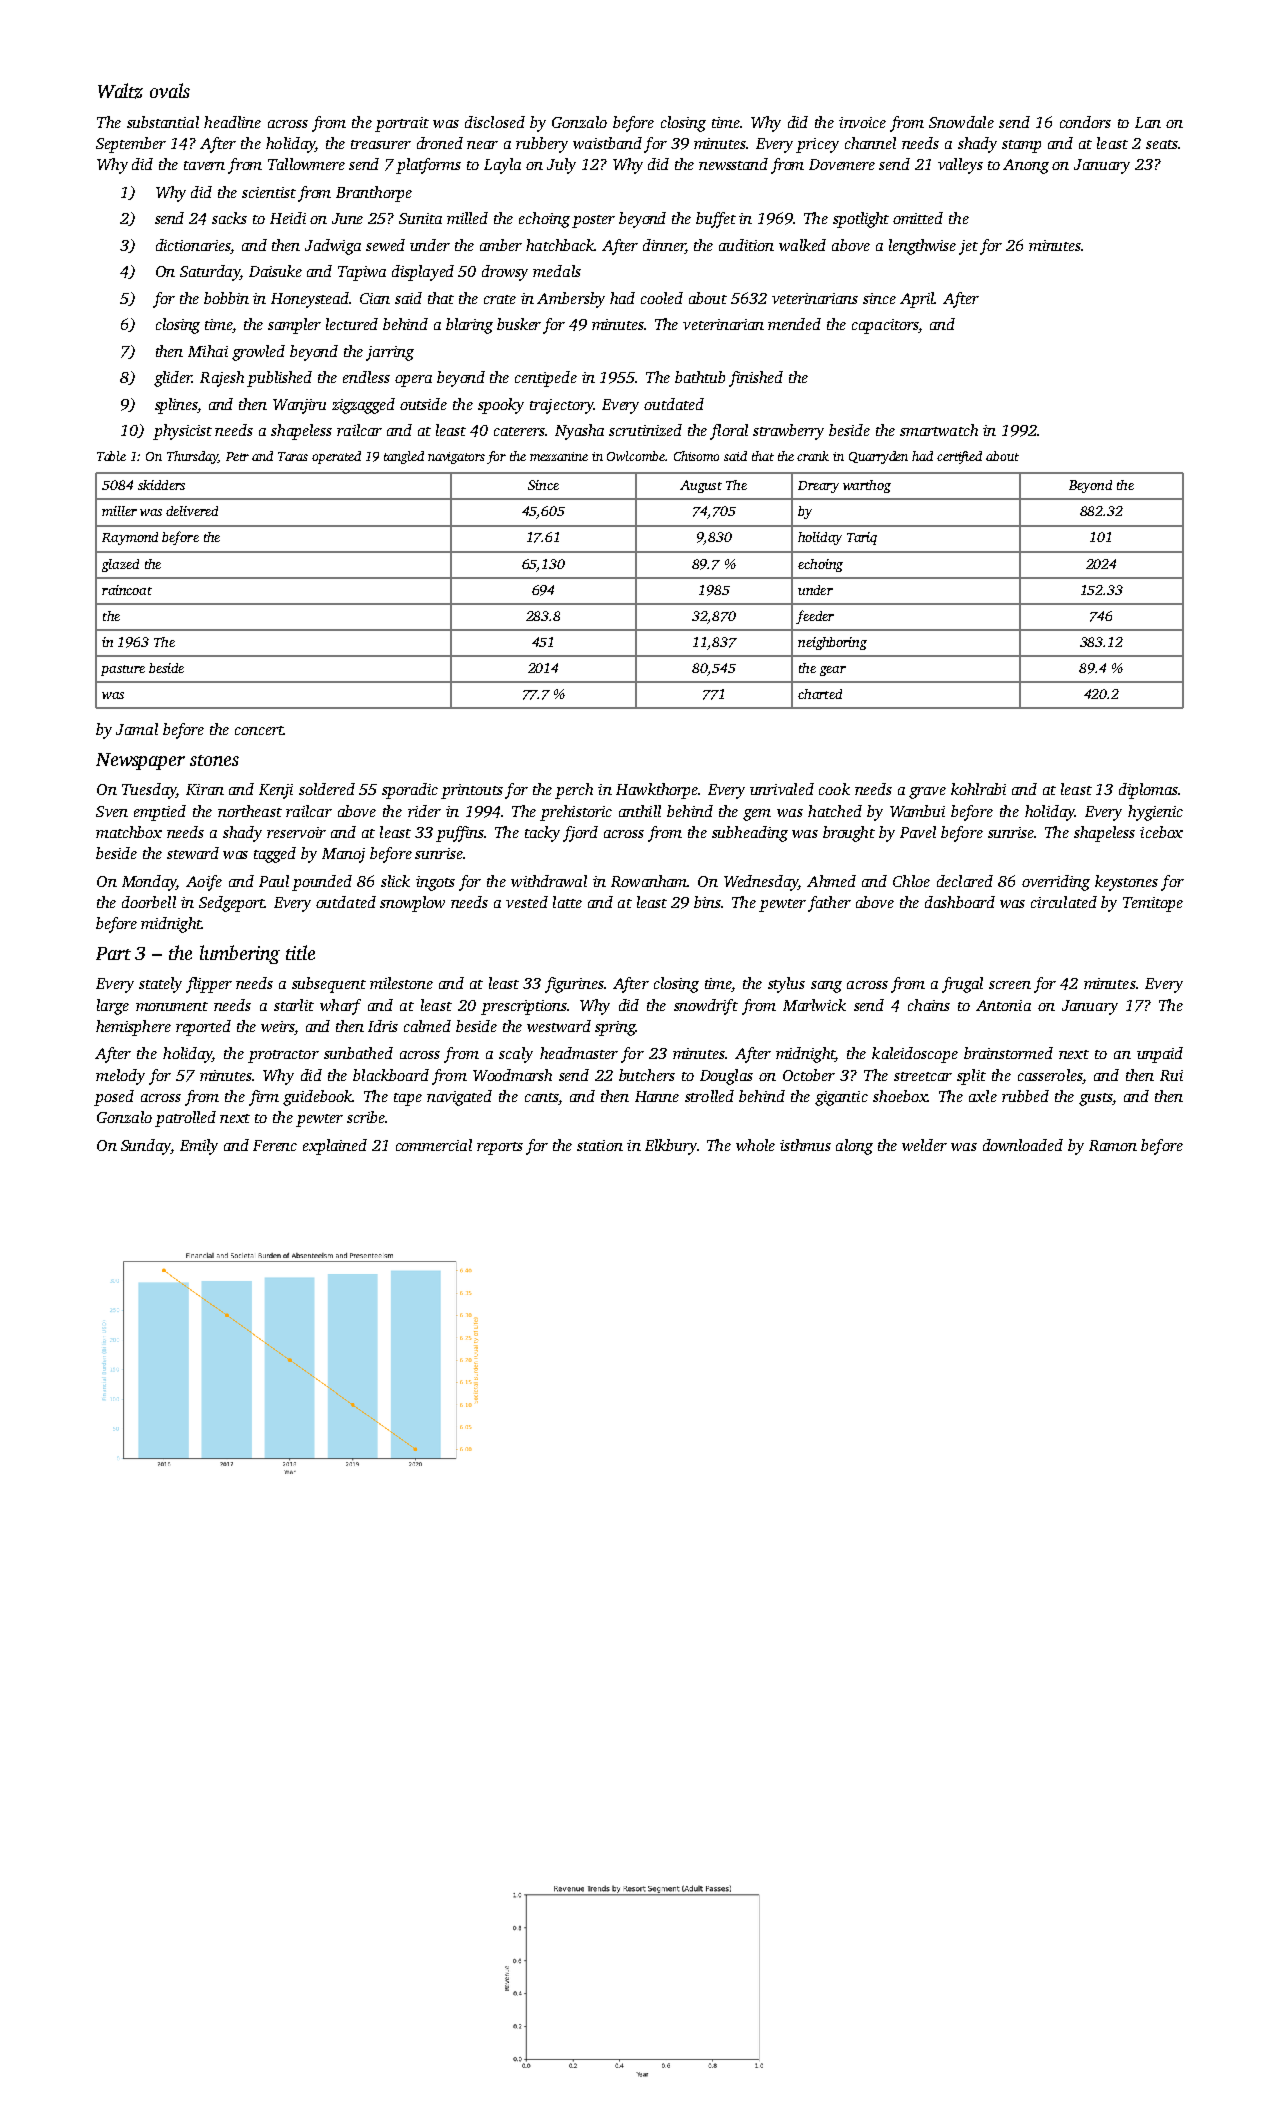 The width and height of the screenshot is (1279, 2107). What do you see at coordinates (833, 671) in the screenshot?
I see `gear` at bounding box center [833, 671].
